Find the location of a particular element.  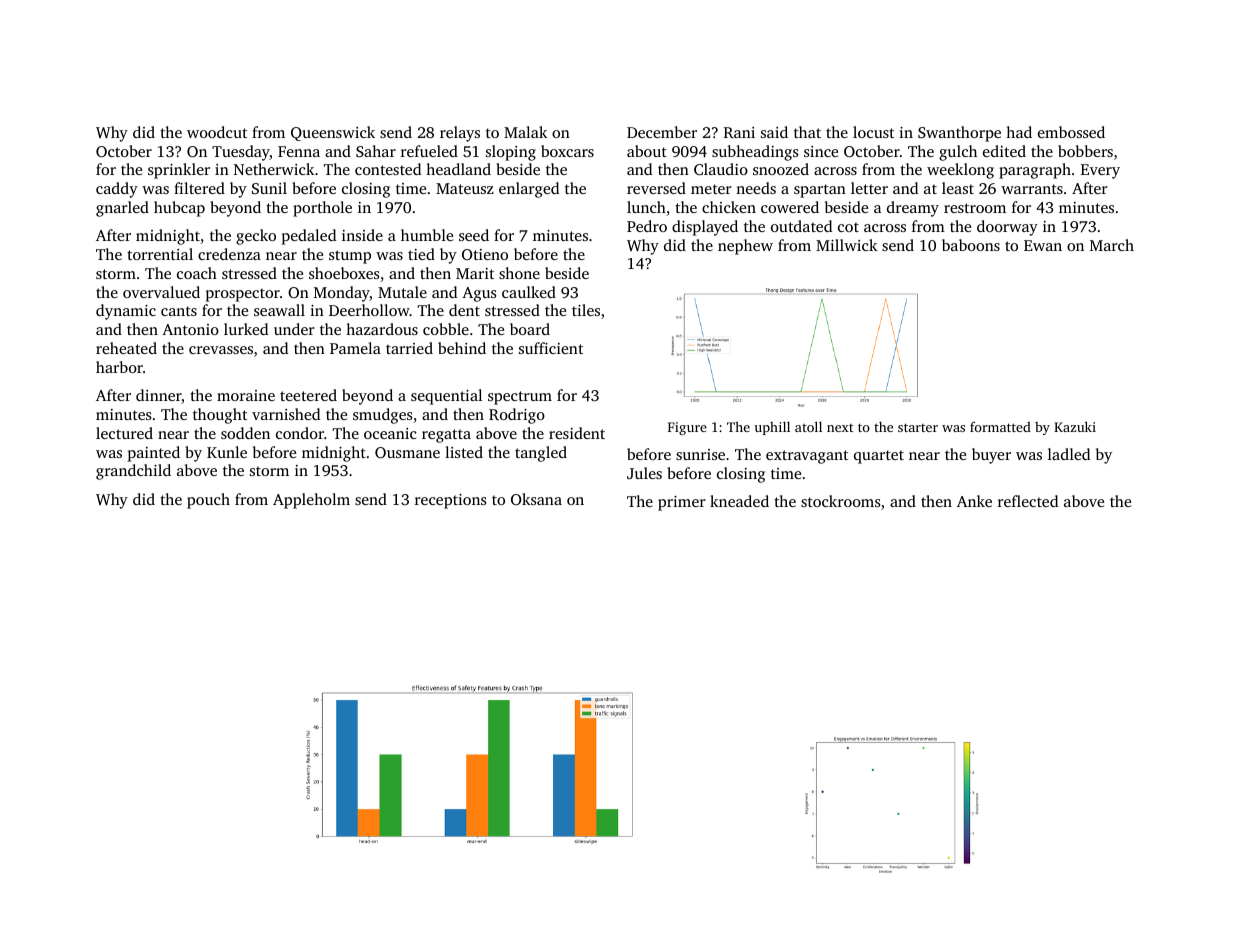

relays is located at coordinates (460, 134).
